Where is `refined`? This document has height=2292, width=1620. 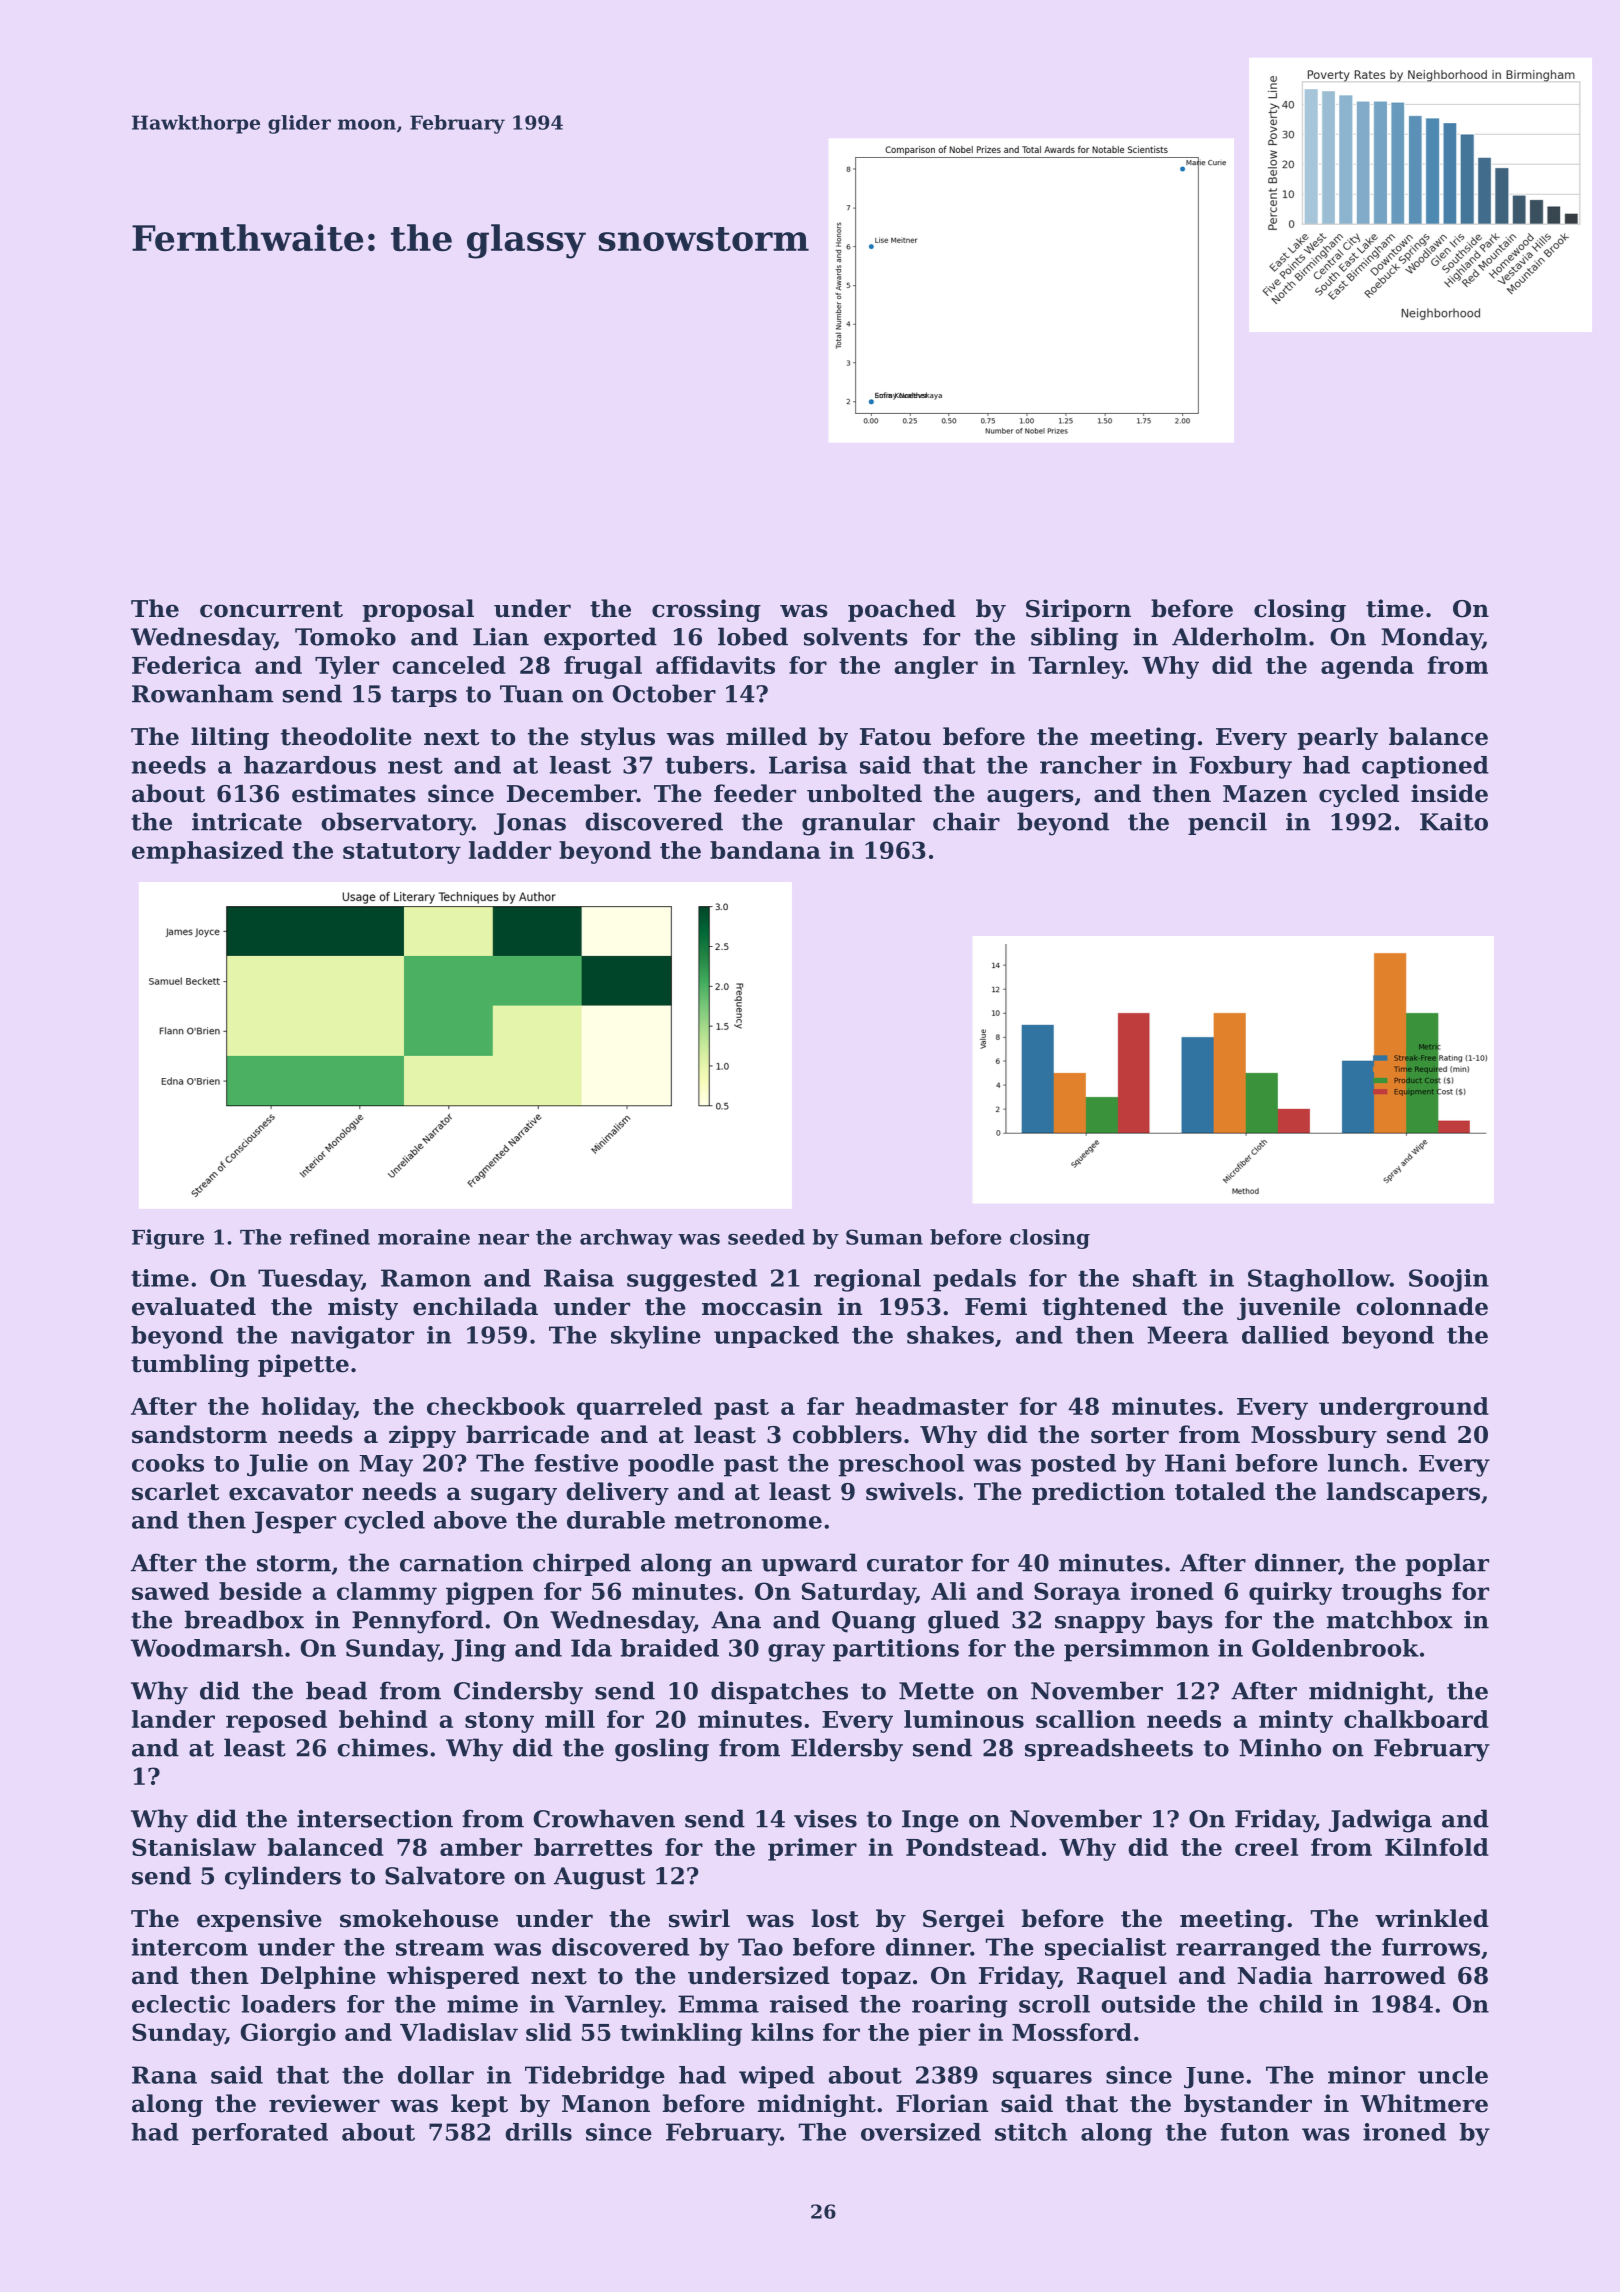 refined is located at coordinates (330, 1237).
